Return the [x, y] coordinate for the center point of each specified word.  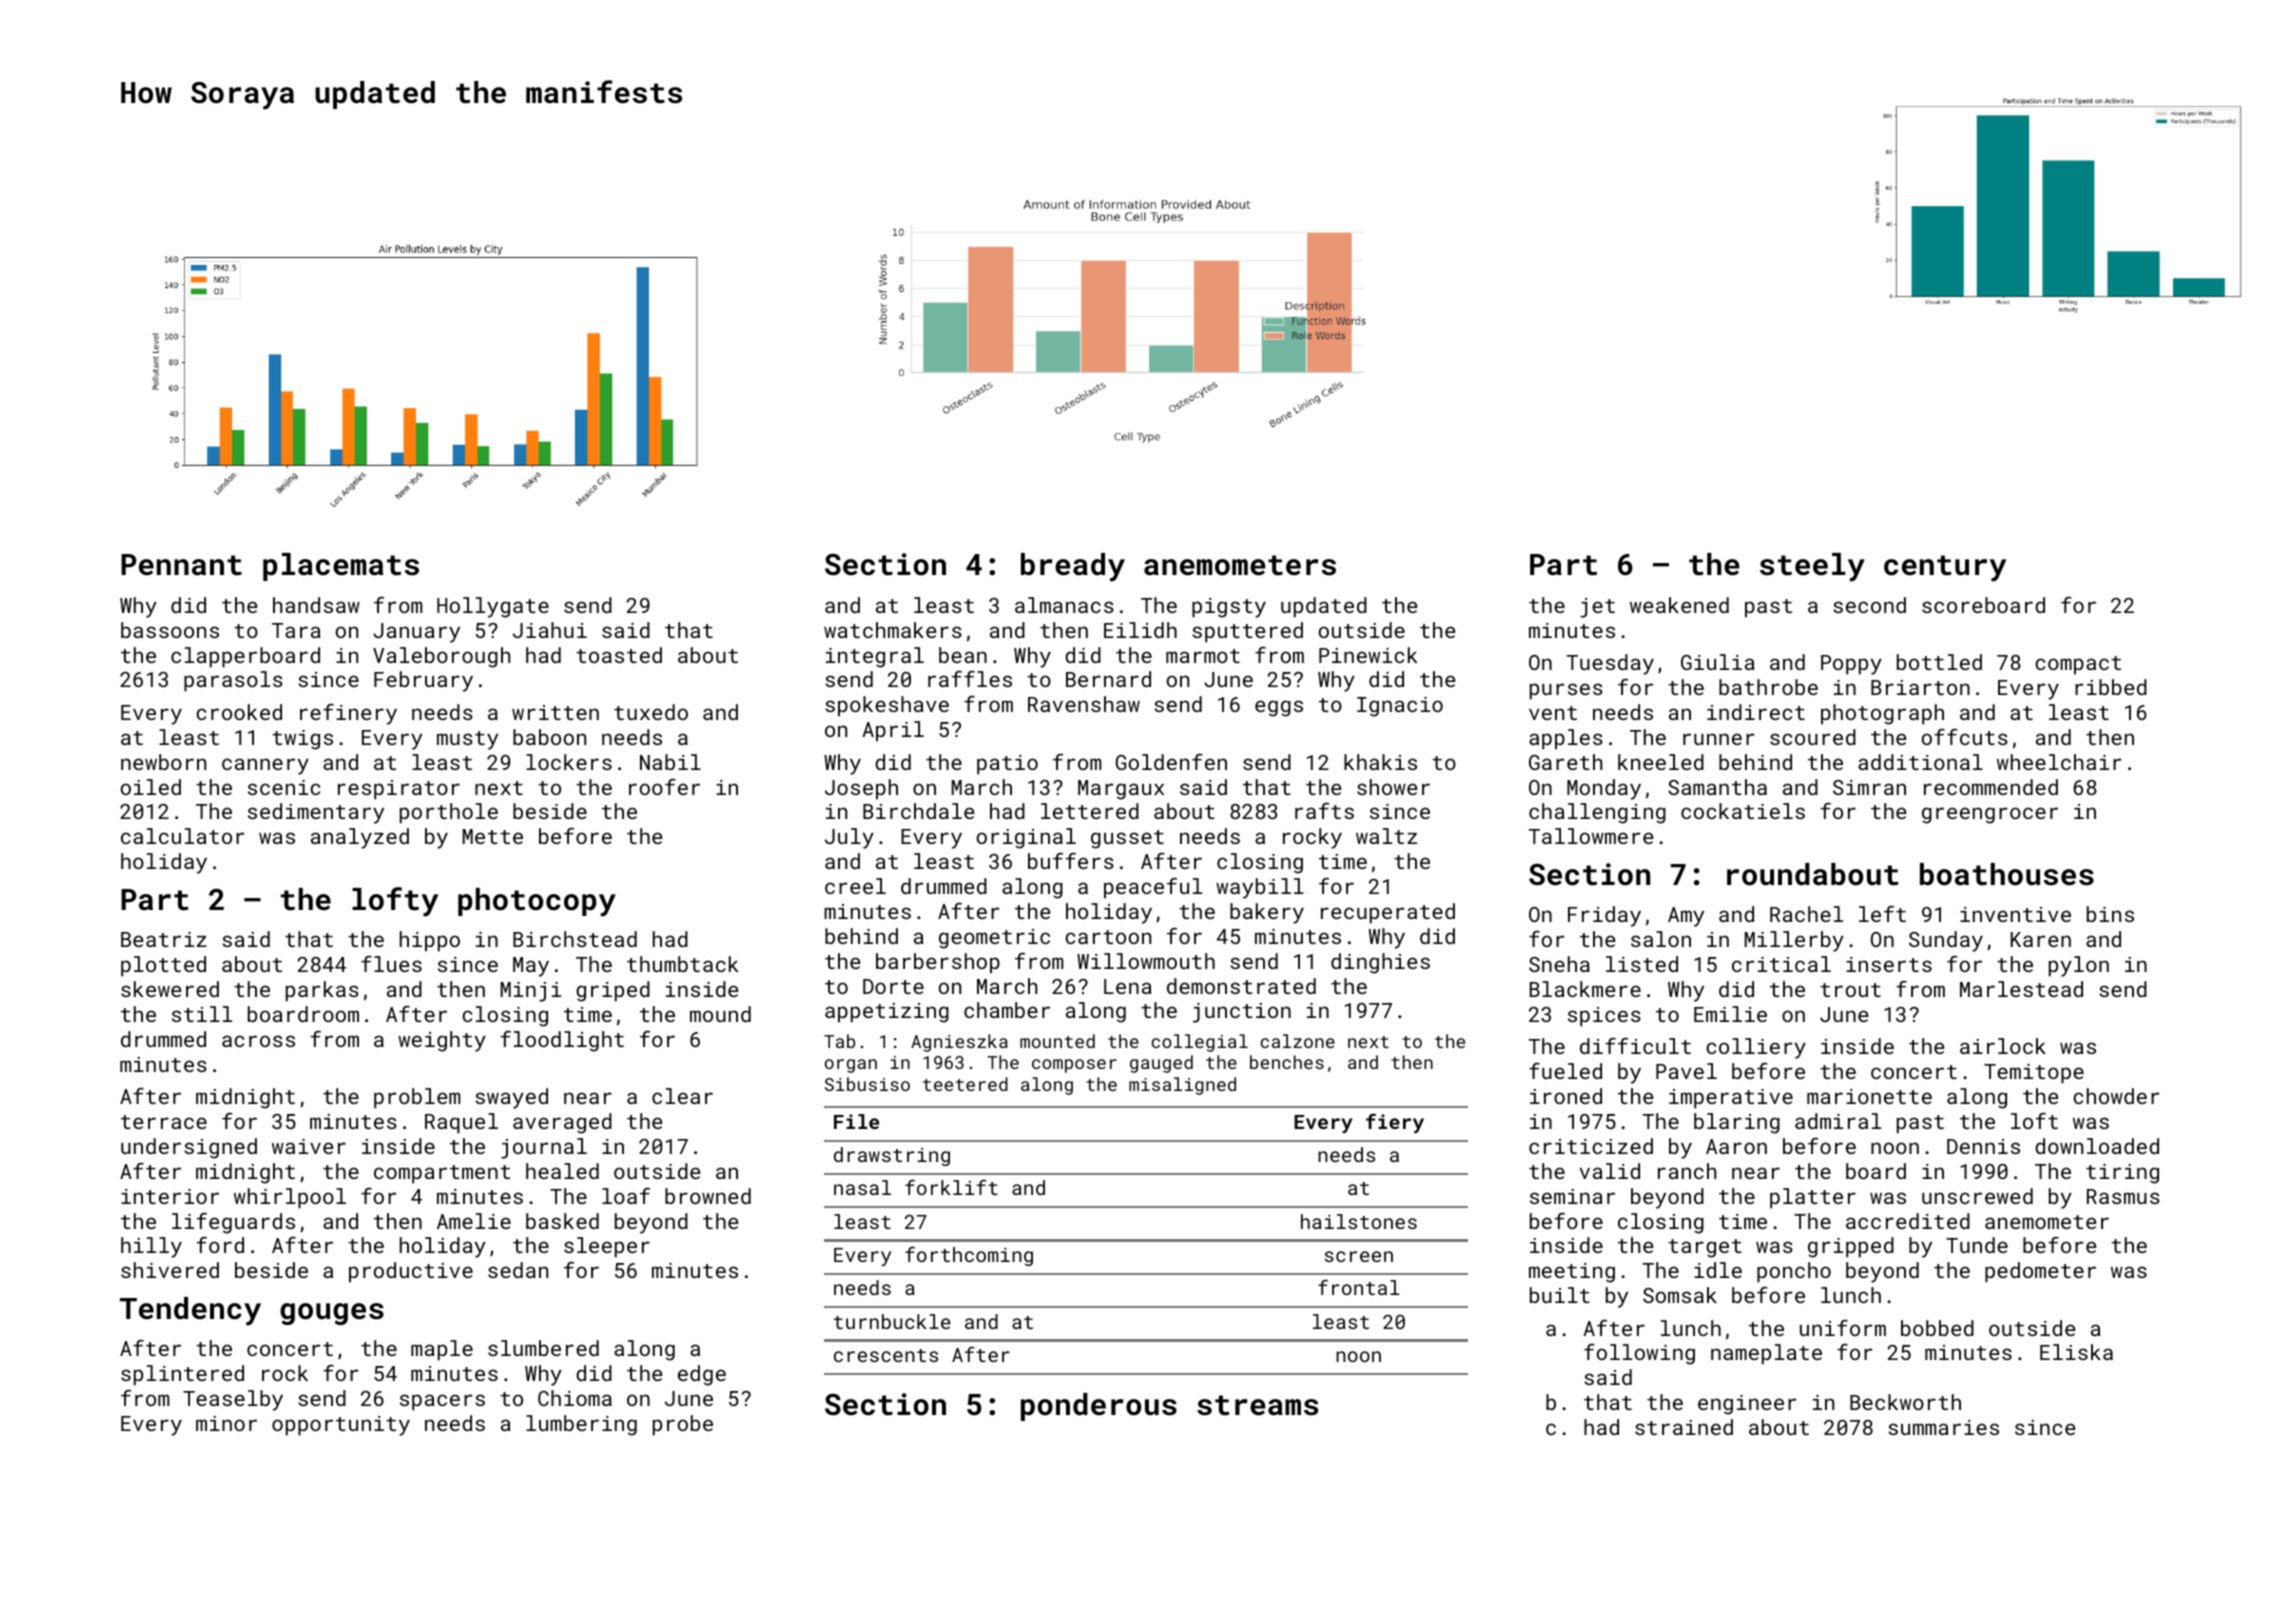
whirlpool [290, 1198]
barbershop [938, 963]
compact [2078, 665]
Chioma [575, 1398]
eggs [1279, 708]
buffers [1071, 861]
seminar [1572, 1196]
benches [1287, 1062]
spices [1604, 1017]
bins [2110, 914]
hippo [430, 941]
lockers [569, 762]
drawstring [892, 1156]
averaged [562, 1123]
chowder [2116, 1096]
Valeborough [441, 657]
